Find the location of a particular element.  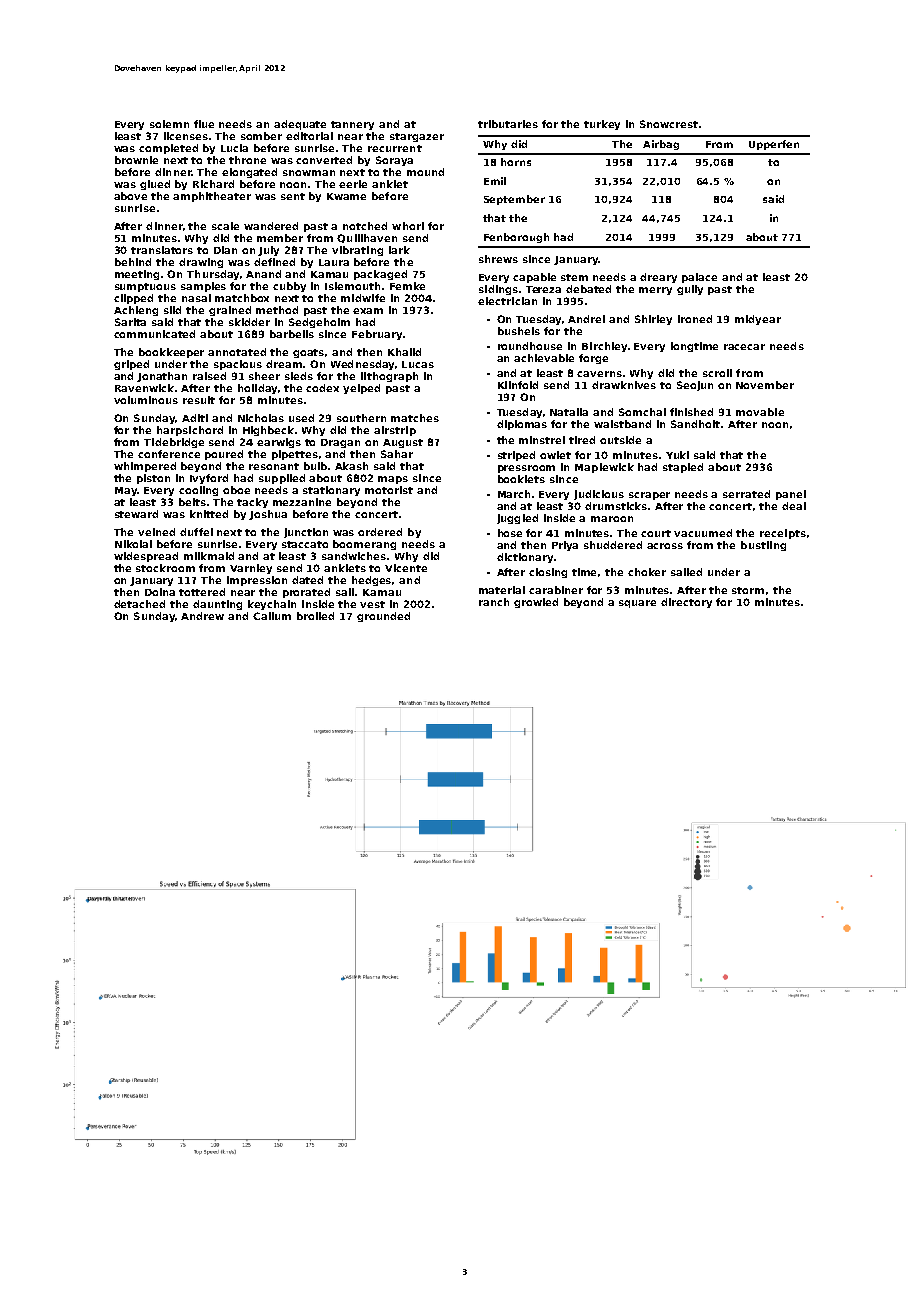

solemn is located at coordinates (169, 124).
